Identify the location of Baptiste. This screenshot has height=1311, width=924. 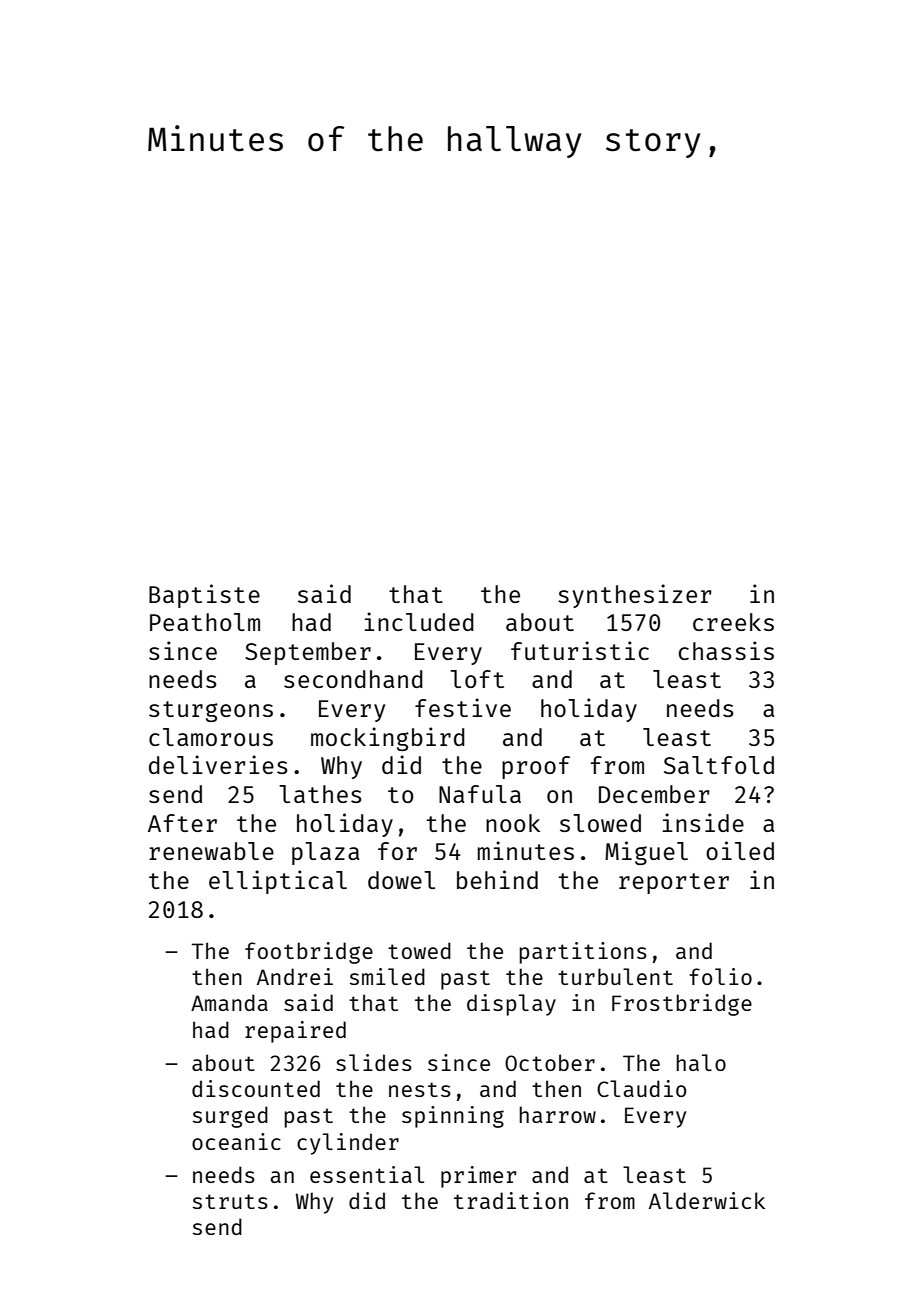
(204, 596).
